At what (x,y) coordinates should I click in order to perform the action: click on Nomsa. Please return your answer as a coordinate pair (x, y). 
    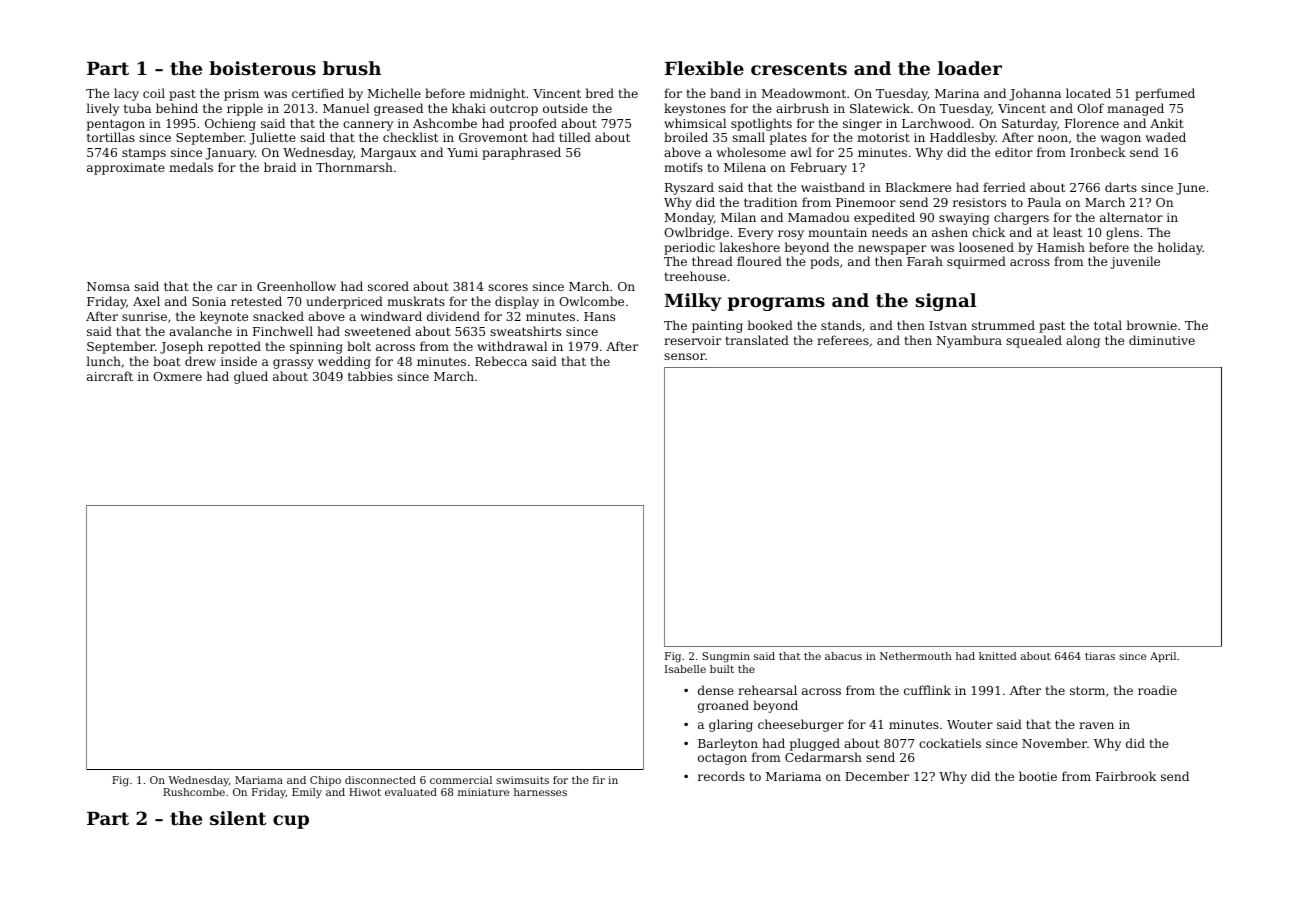
    Looking at the image, I should click on (108, 286).
